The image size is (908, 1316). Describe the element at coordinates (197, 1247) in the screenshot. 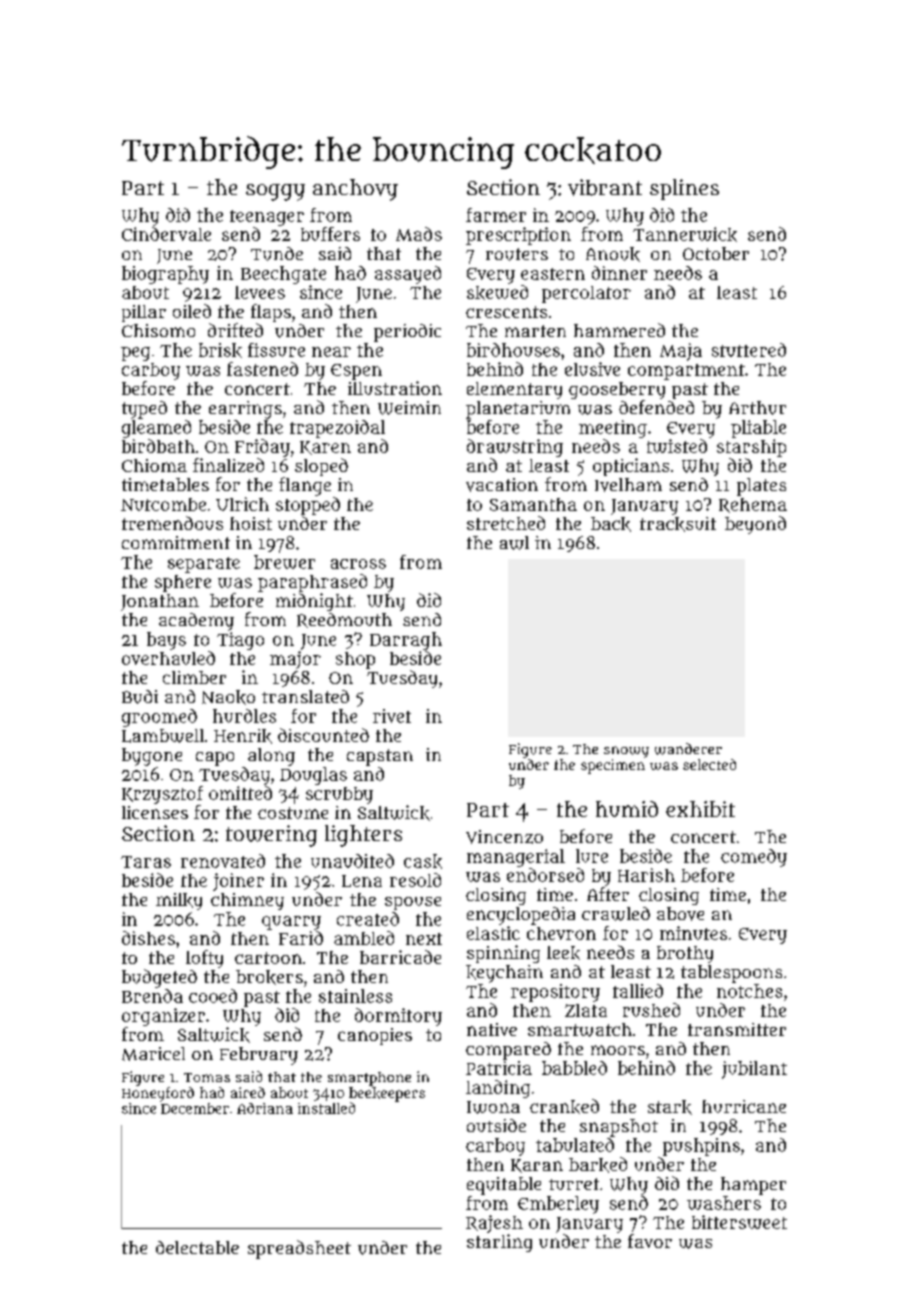

I see `delectable` at that location.
